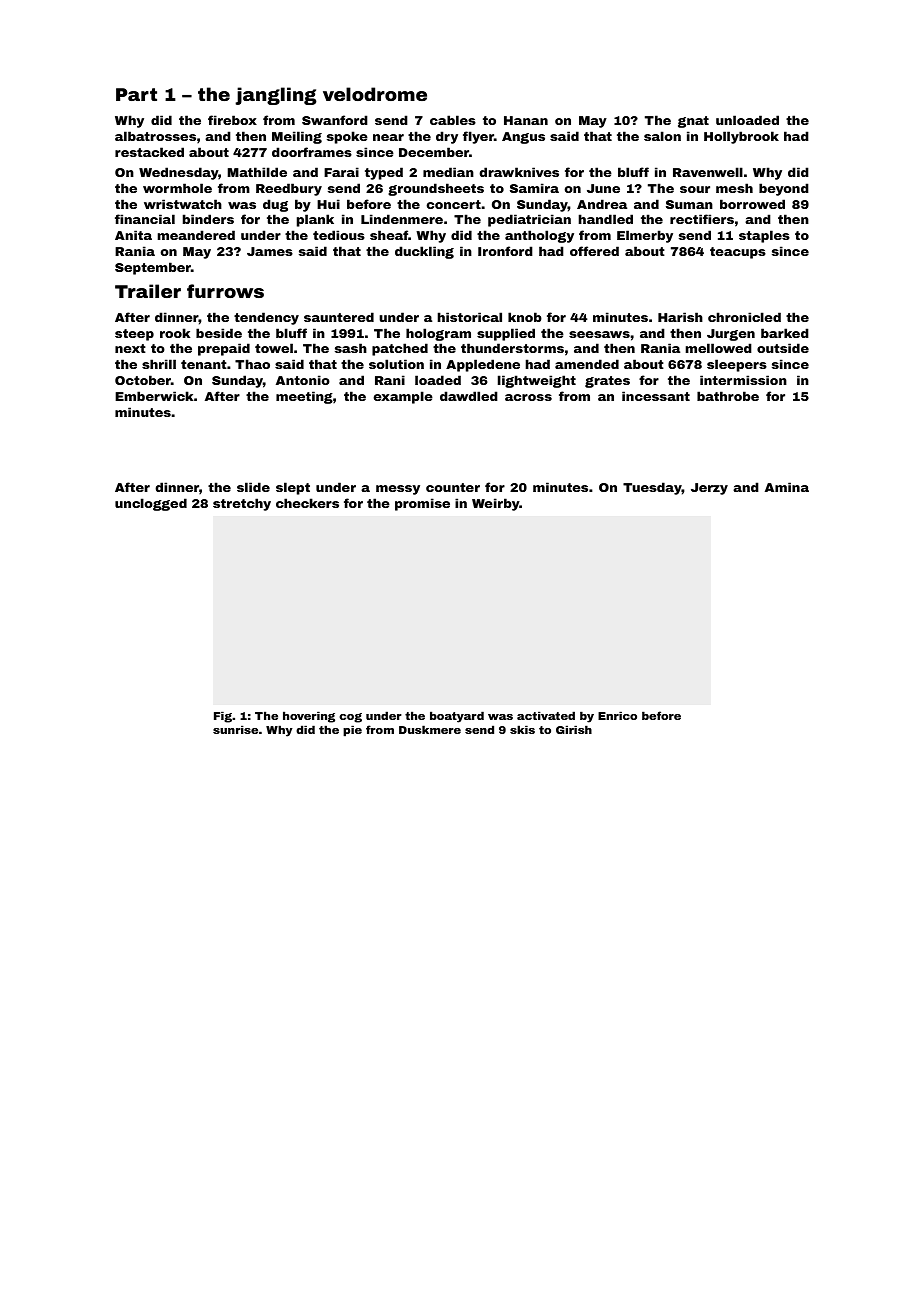 The width and height of the document is (924, 1308). Describe the element at coordinates (253, 487) in the document. I see `slide` at that location.
